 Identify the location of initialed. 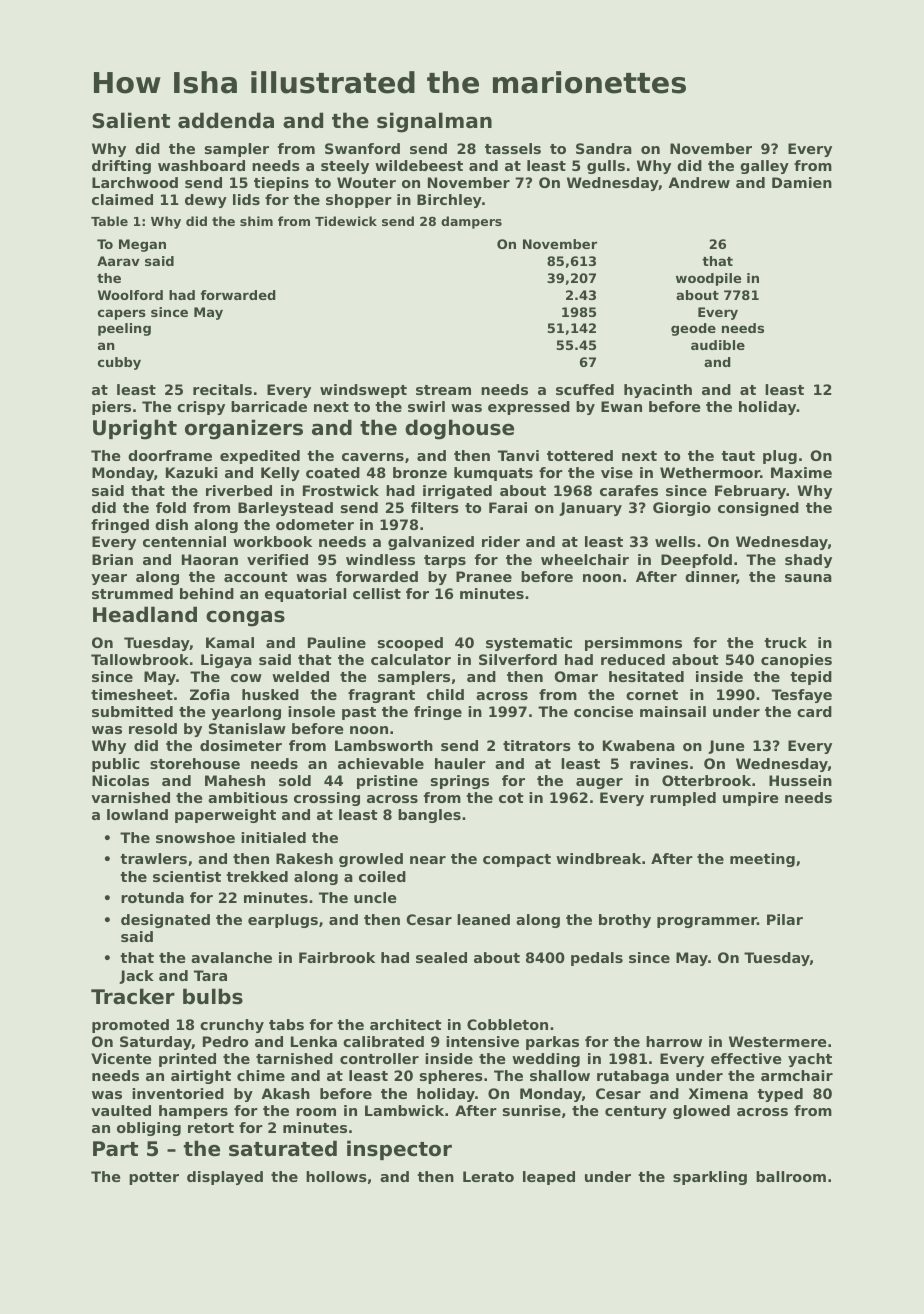
(273, 837).
